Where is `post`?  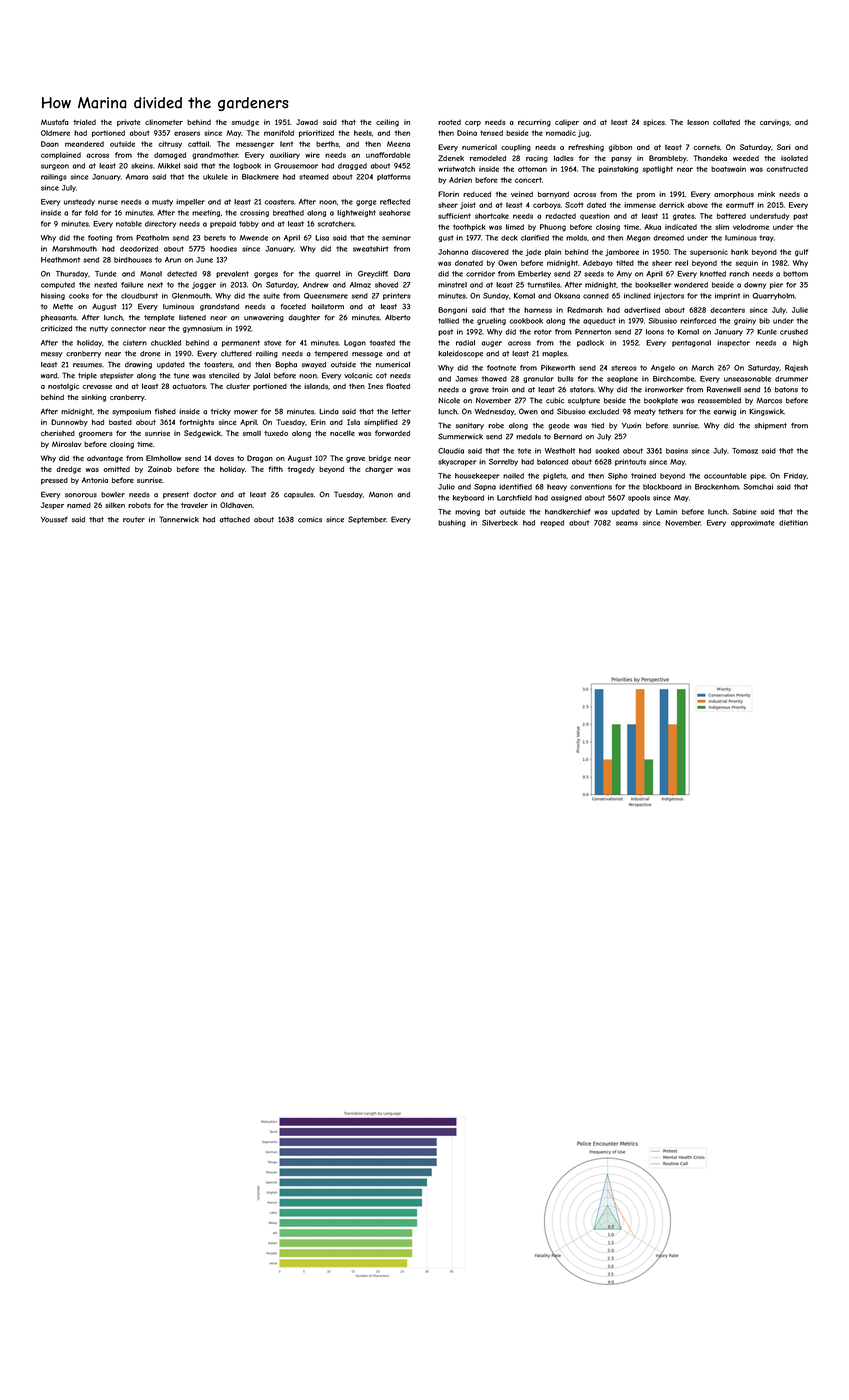 post is located at coordinates (445, 332).
